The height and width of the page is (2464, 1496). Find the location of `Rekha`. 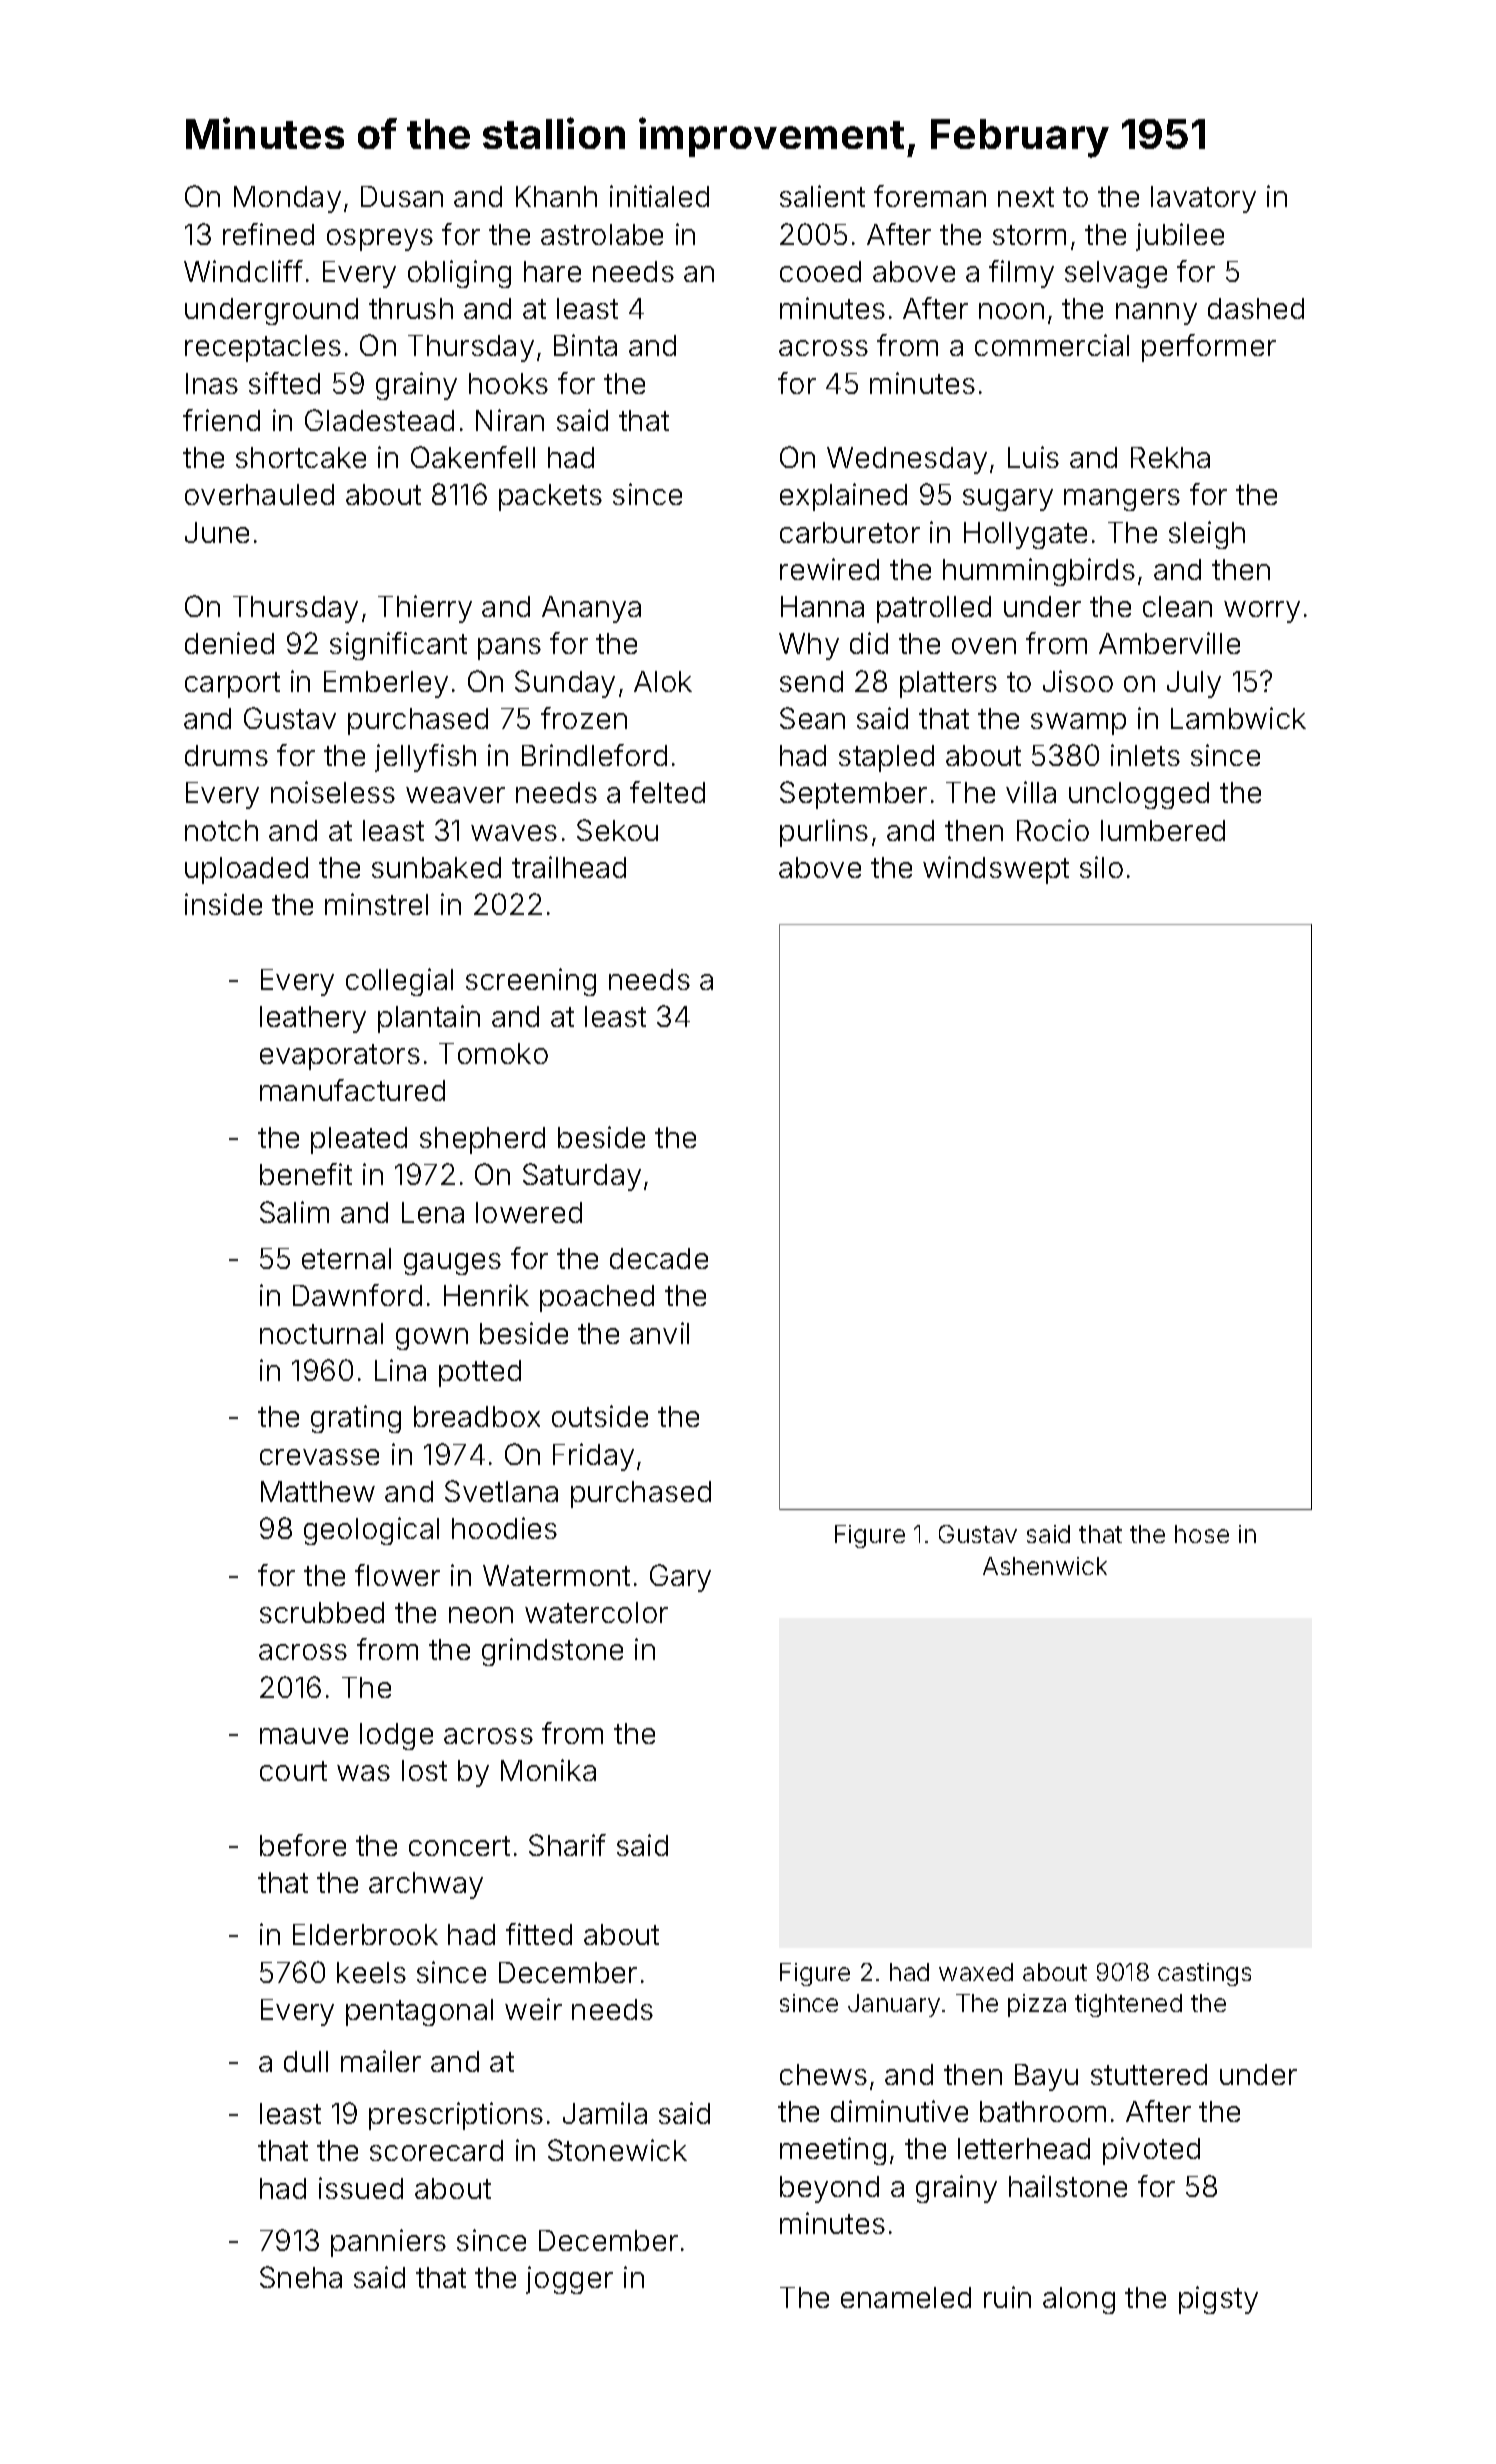

Rekha is located at coordinates (1170, 457).
